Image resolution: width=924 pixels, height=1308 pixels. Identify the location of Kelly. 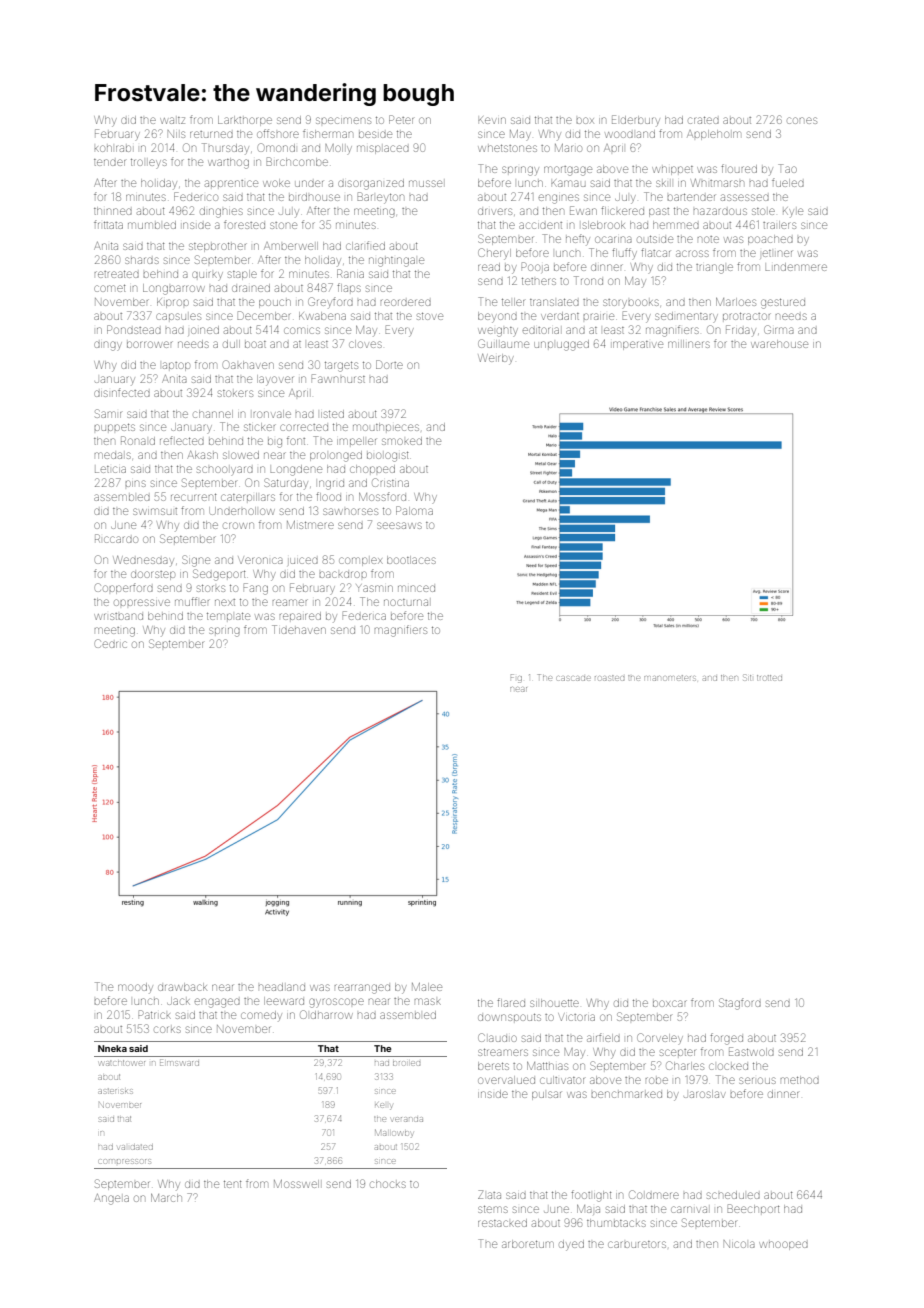
(383, 1106).
